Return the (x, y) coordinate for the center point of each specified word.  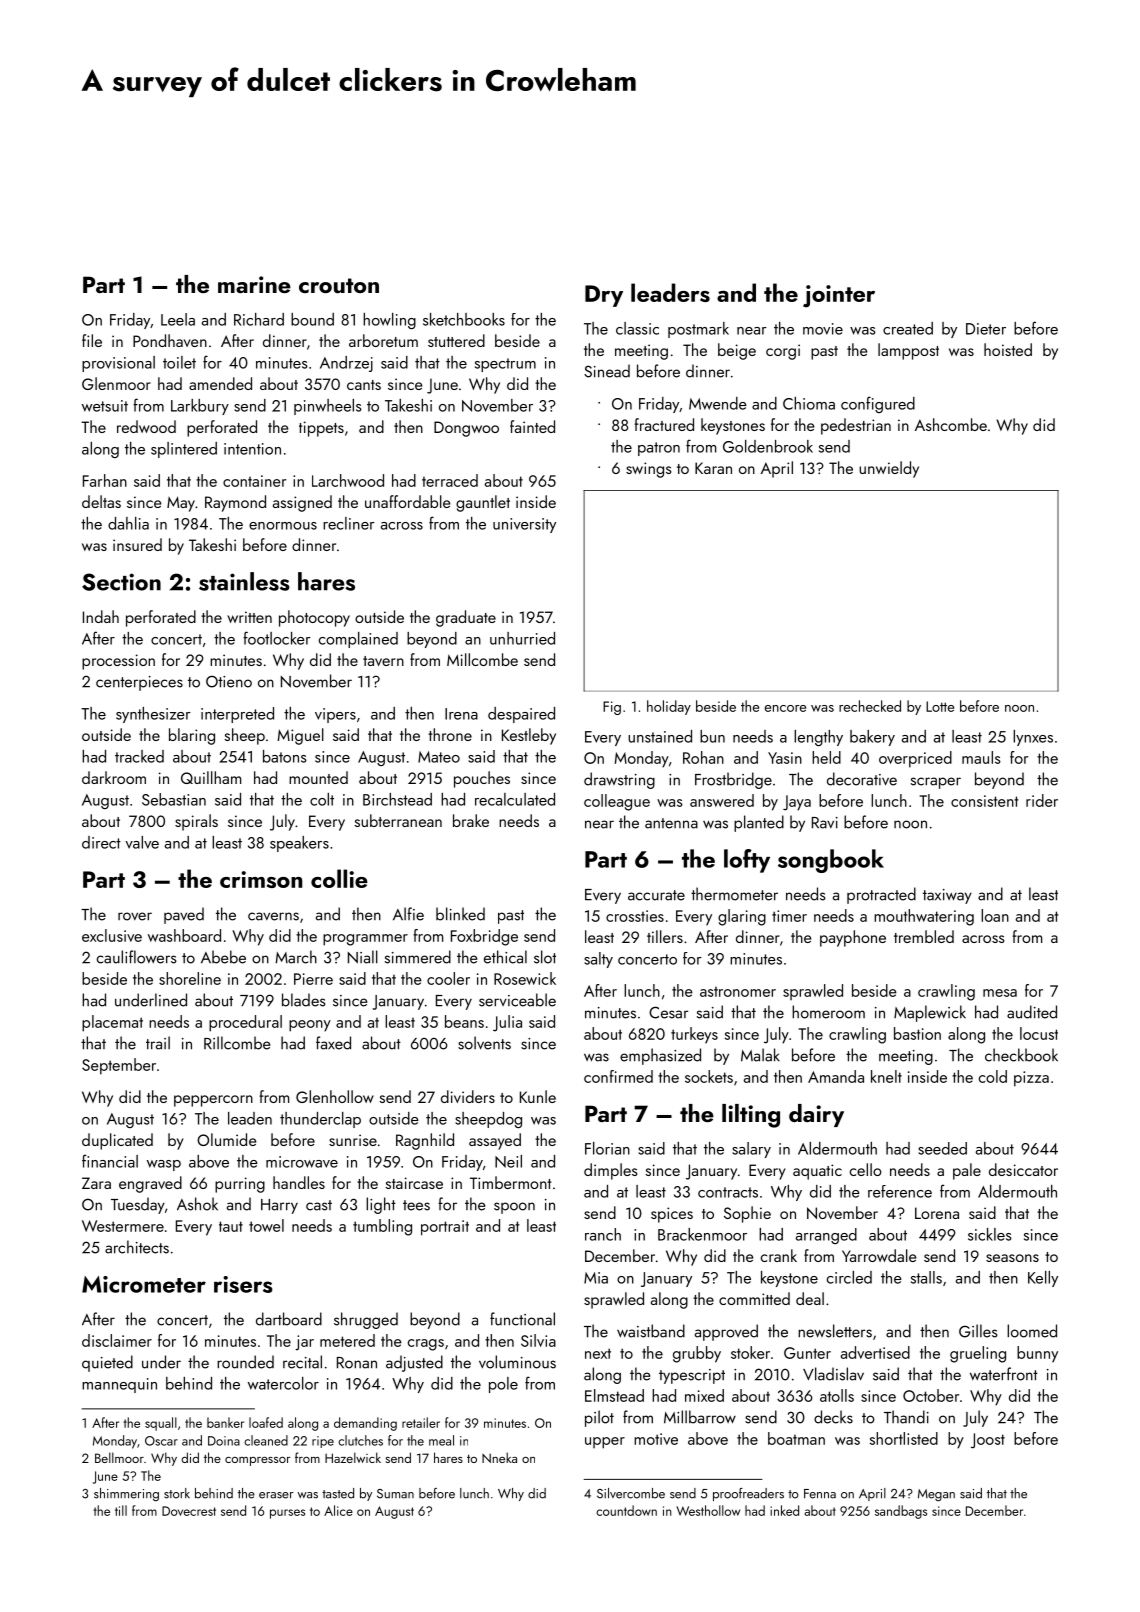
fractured (664, 424)
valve (142, 842)
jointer (839, 296)
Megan (936, 1495)
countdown (626, 1510)
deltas (101, 501)
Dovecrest (189, 1511)
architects (137, 1247)
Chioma (809, 403)
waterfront (1004, 1374)
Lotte (940, 706)
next (598, 1353)
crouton (339, 285)
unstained (660, 736)
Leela (178, 319)
